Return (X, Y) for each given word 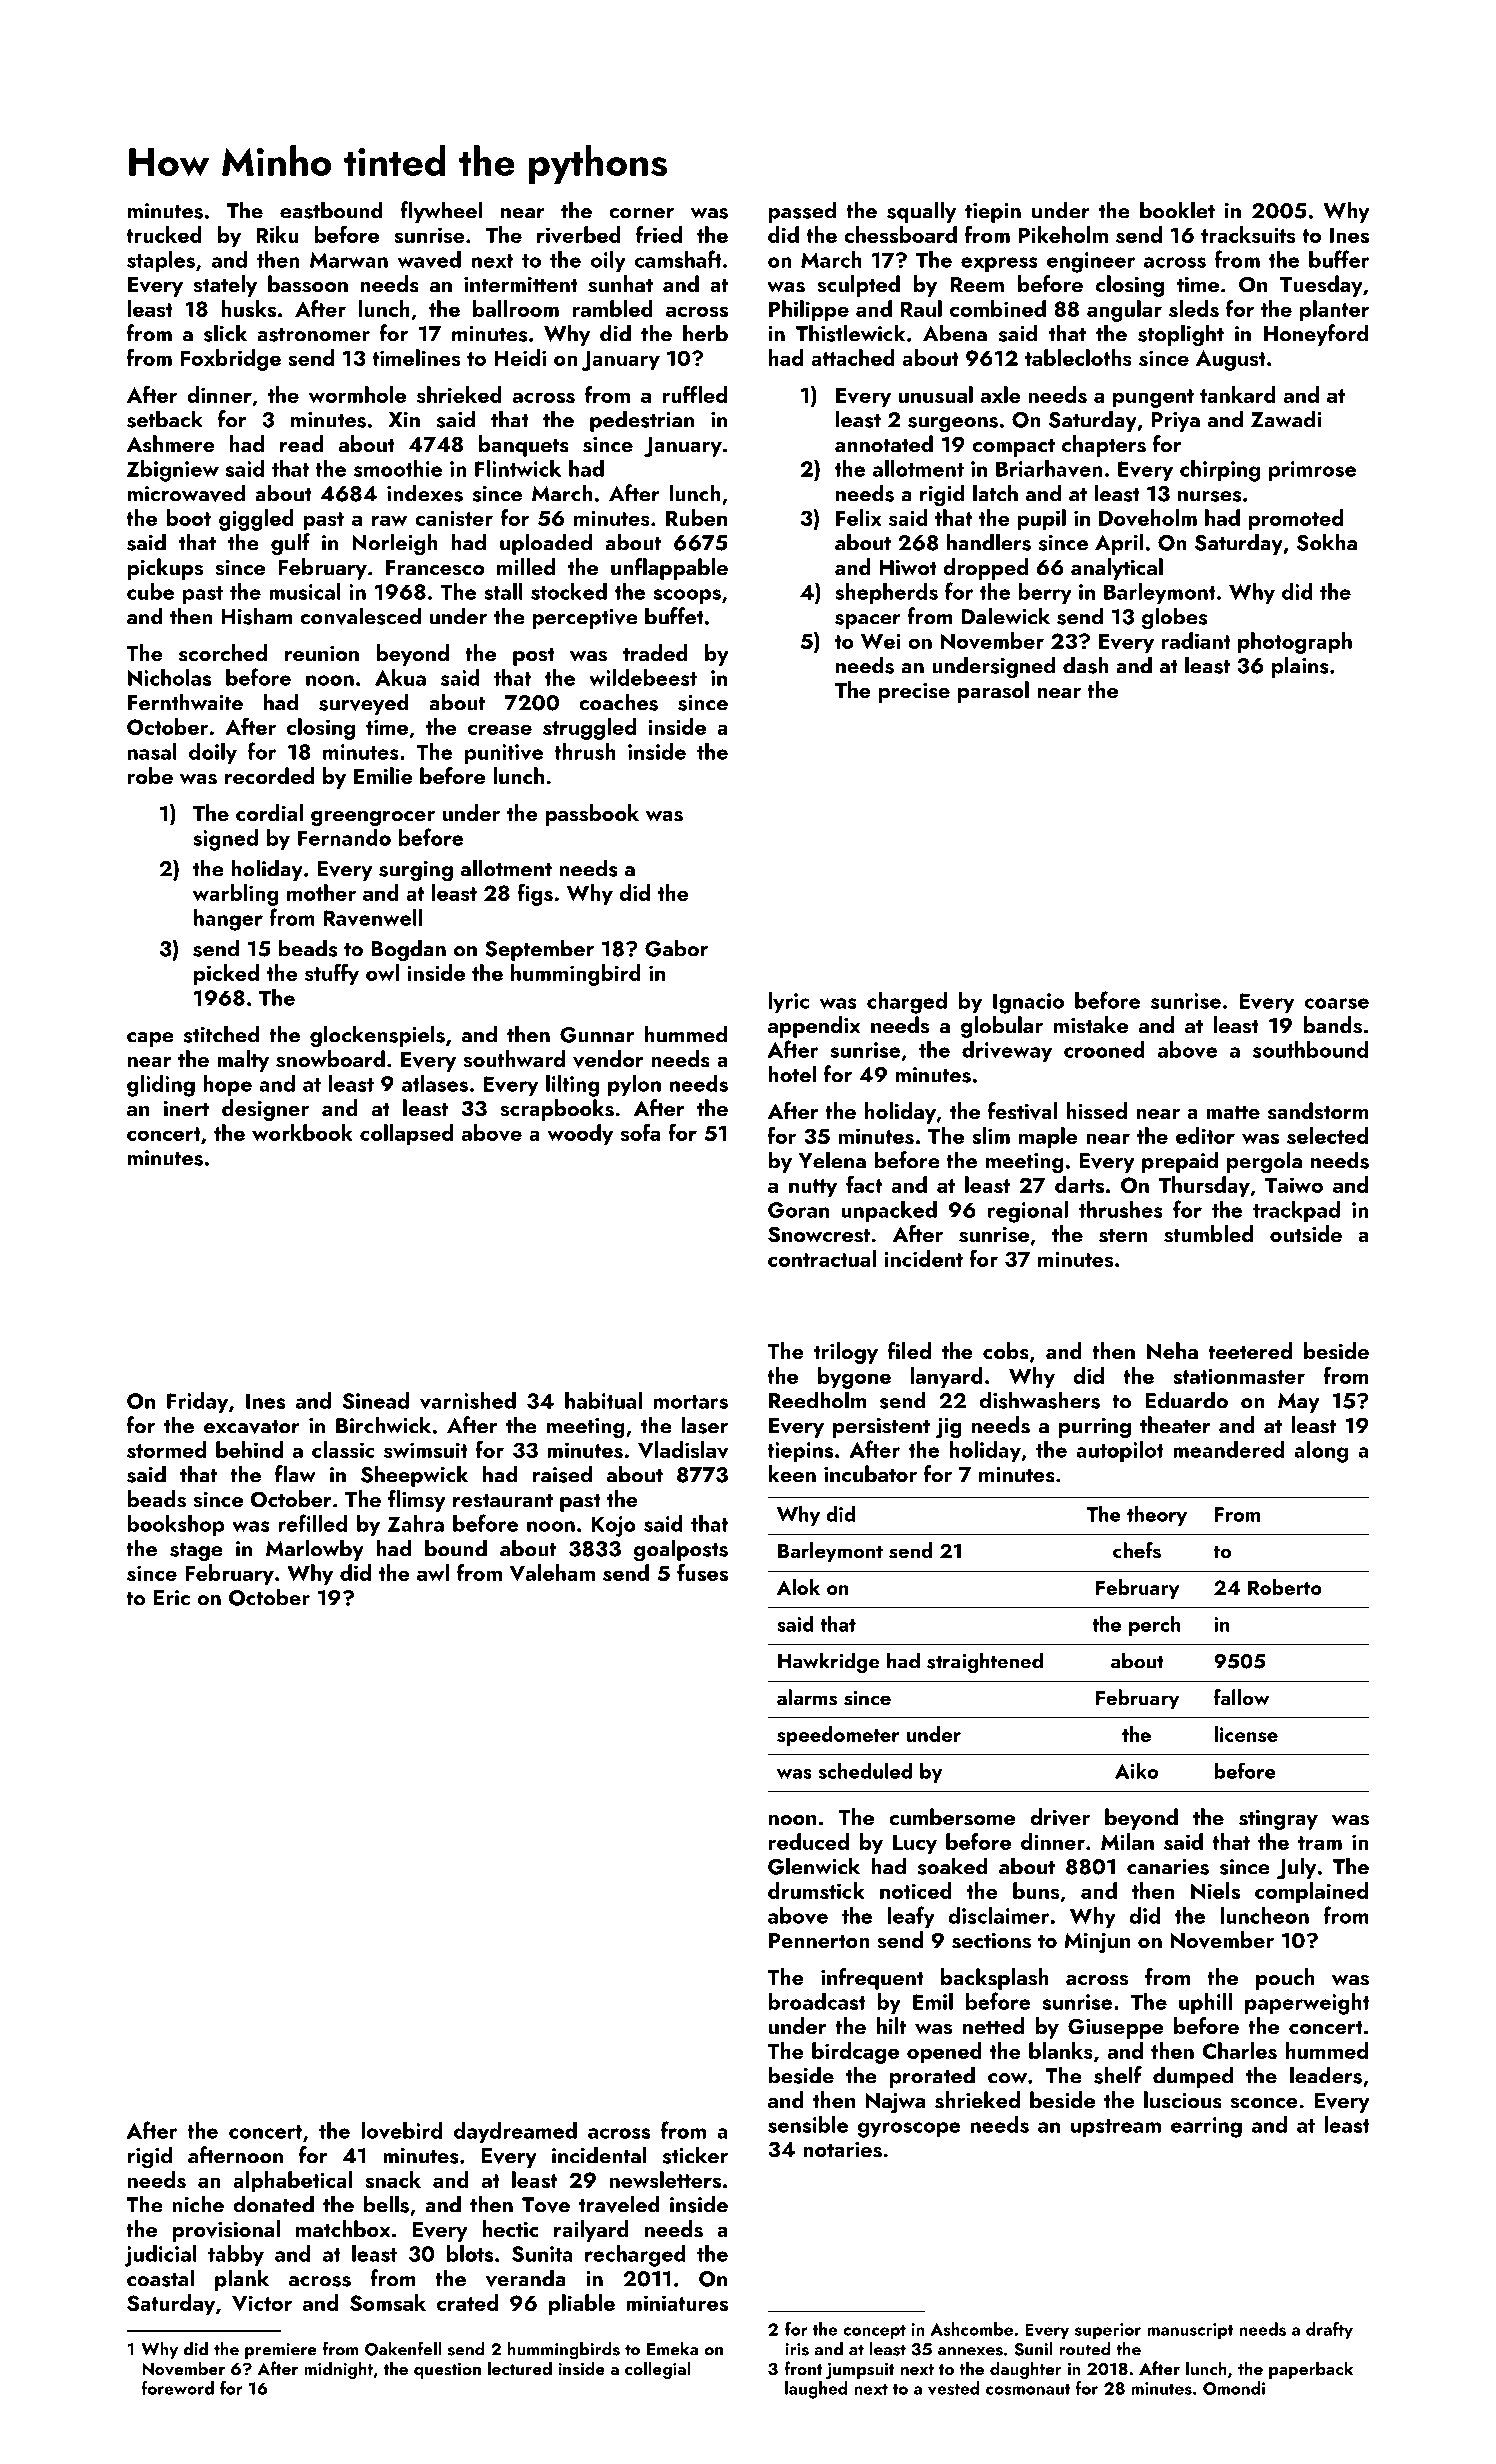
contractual (822, 1258)
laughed (816, 2390)
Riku (277, 234)
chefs (1137, 1550)
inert (186, 1108)
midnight (338, 2370)
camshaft (678, 259)
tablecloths (1078, 357)
